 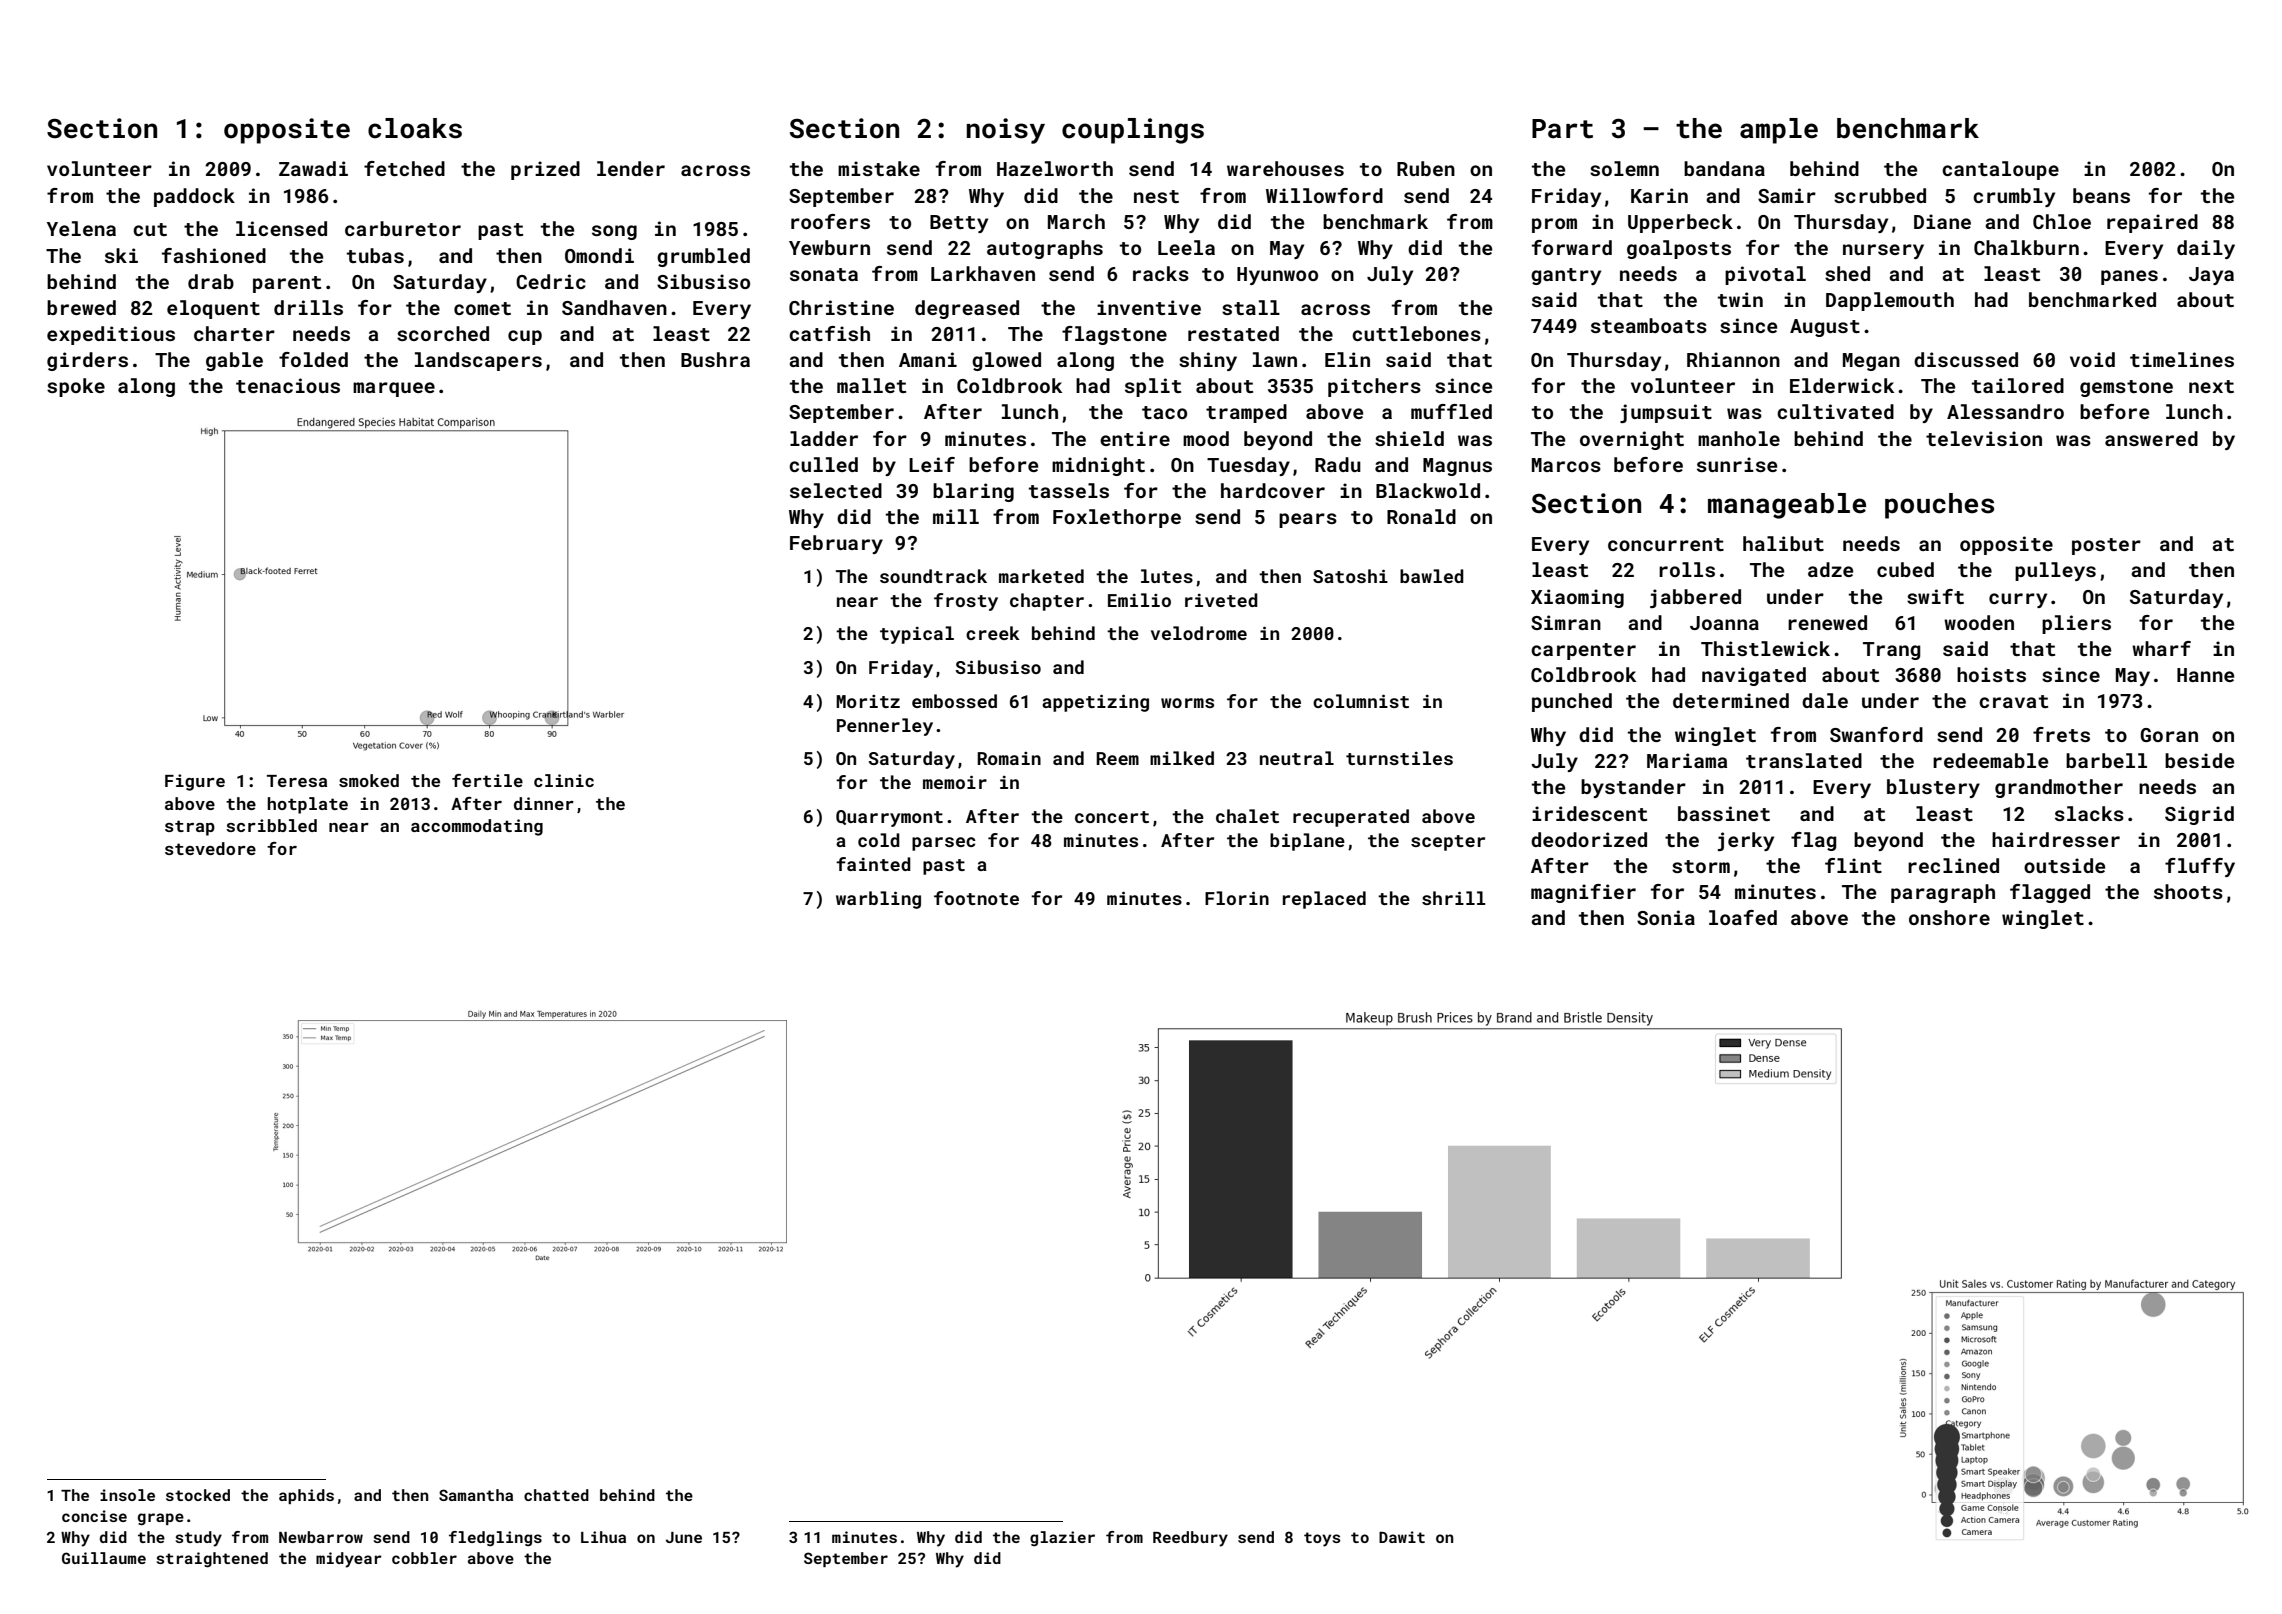 What do you see at coordinates (288, 385) in the page?
I see `tenacious` at bounding box center [288, 385].
